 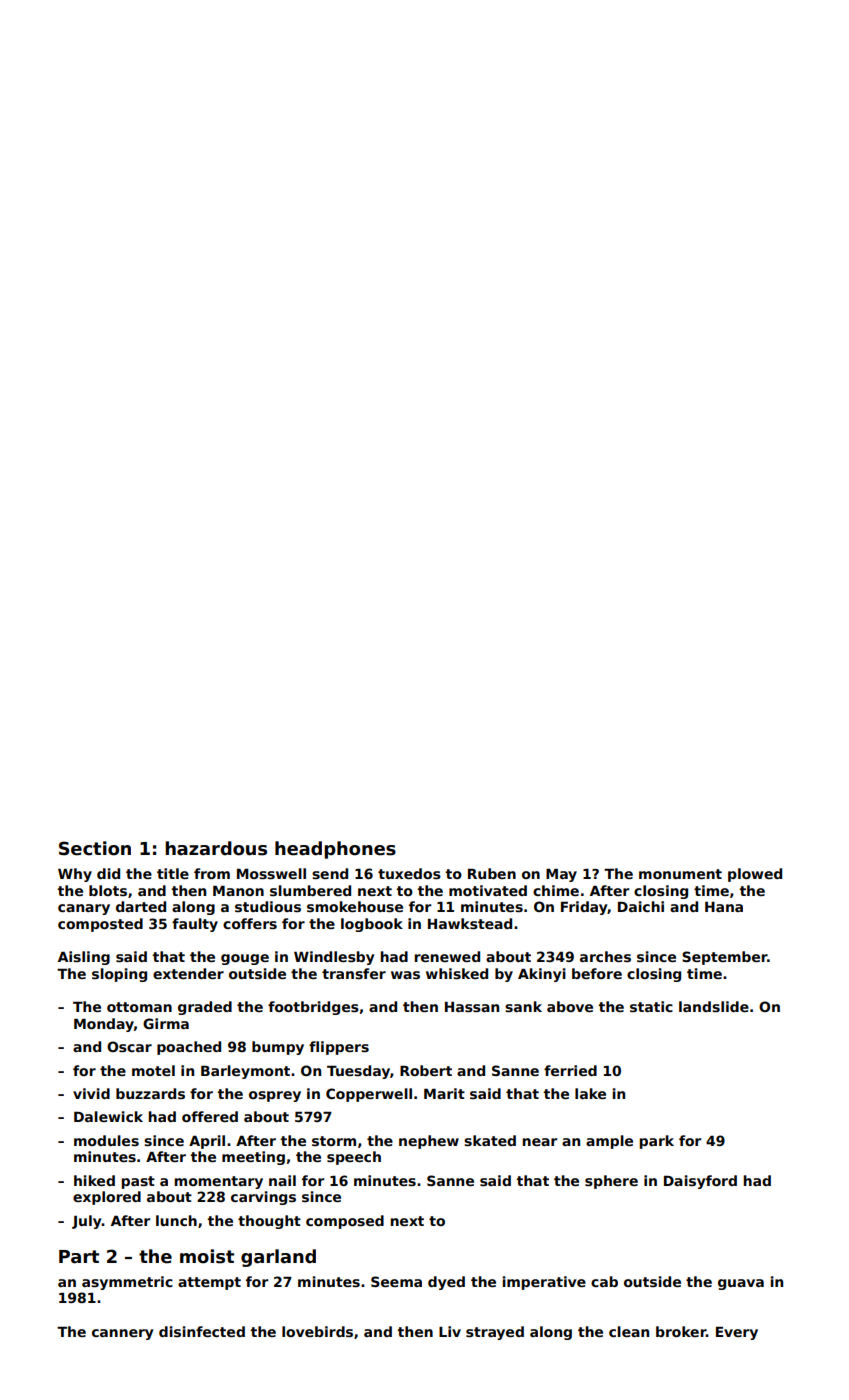 I want to click on composed, so click(x=345, y=1222).
